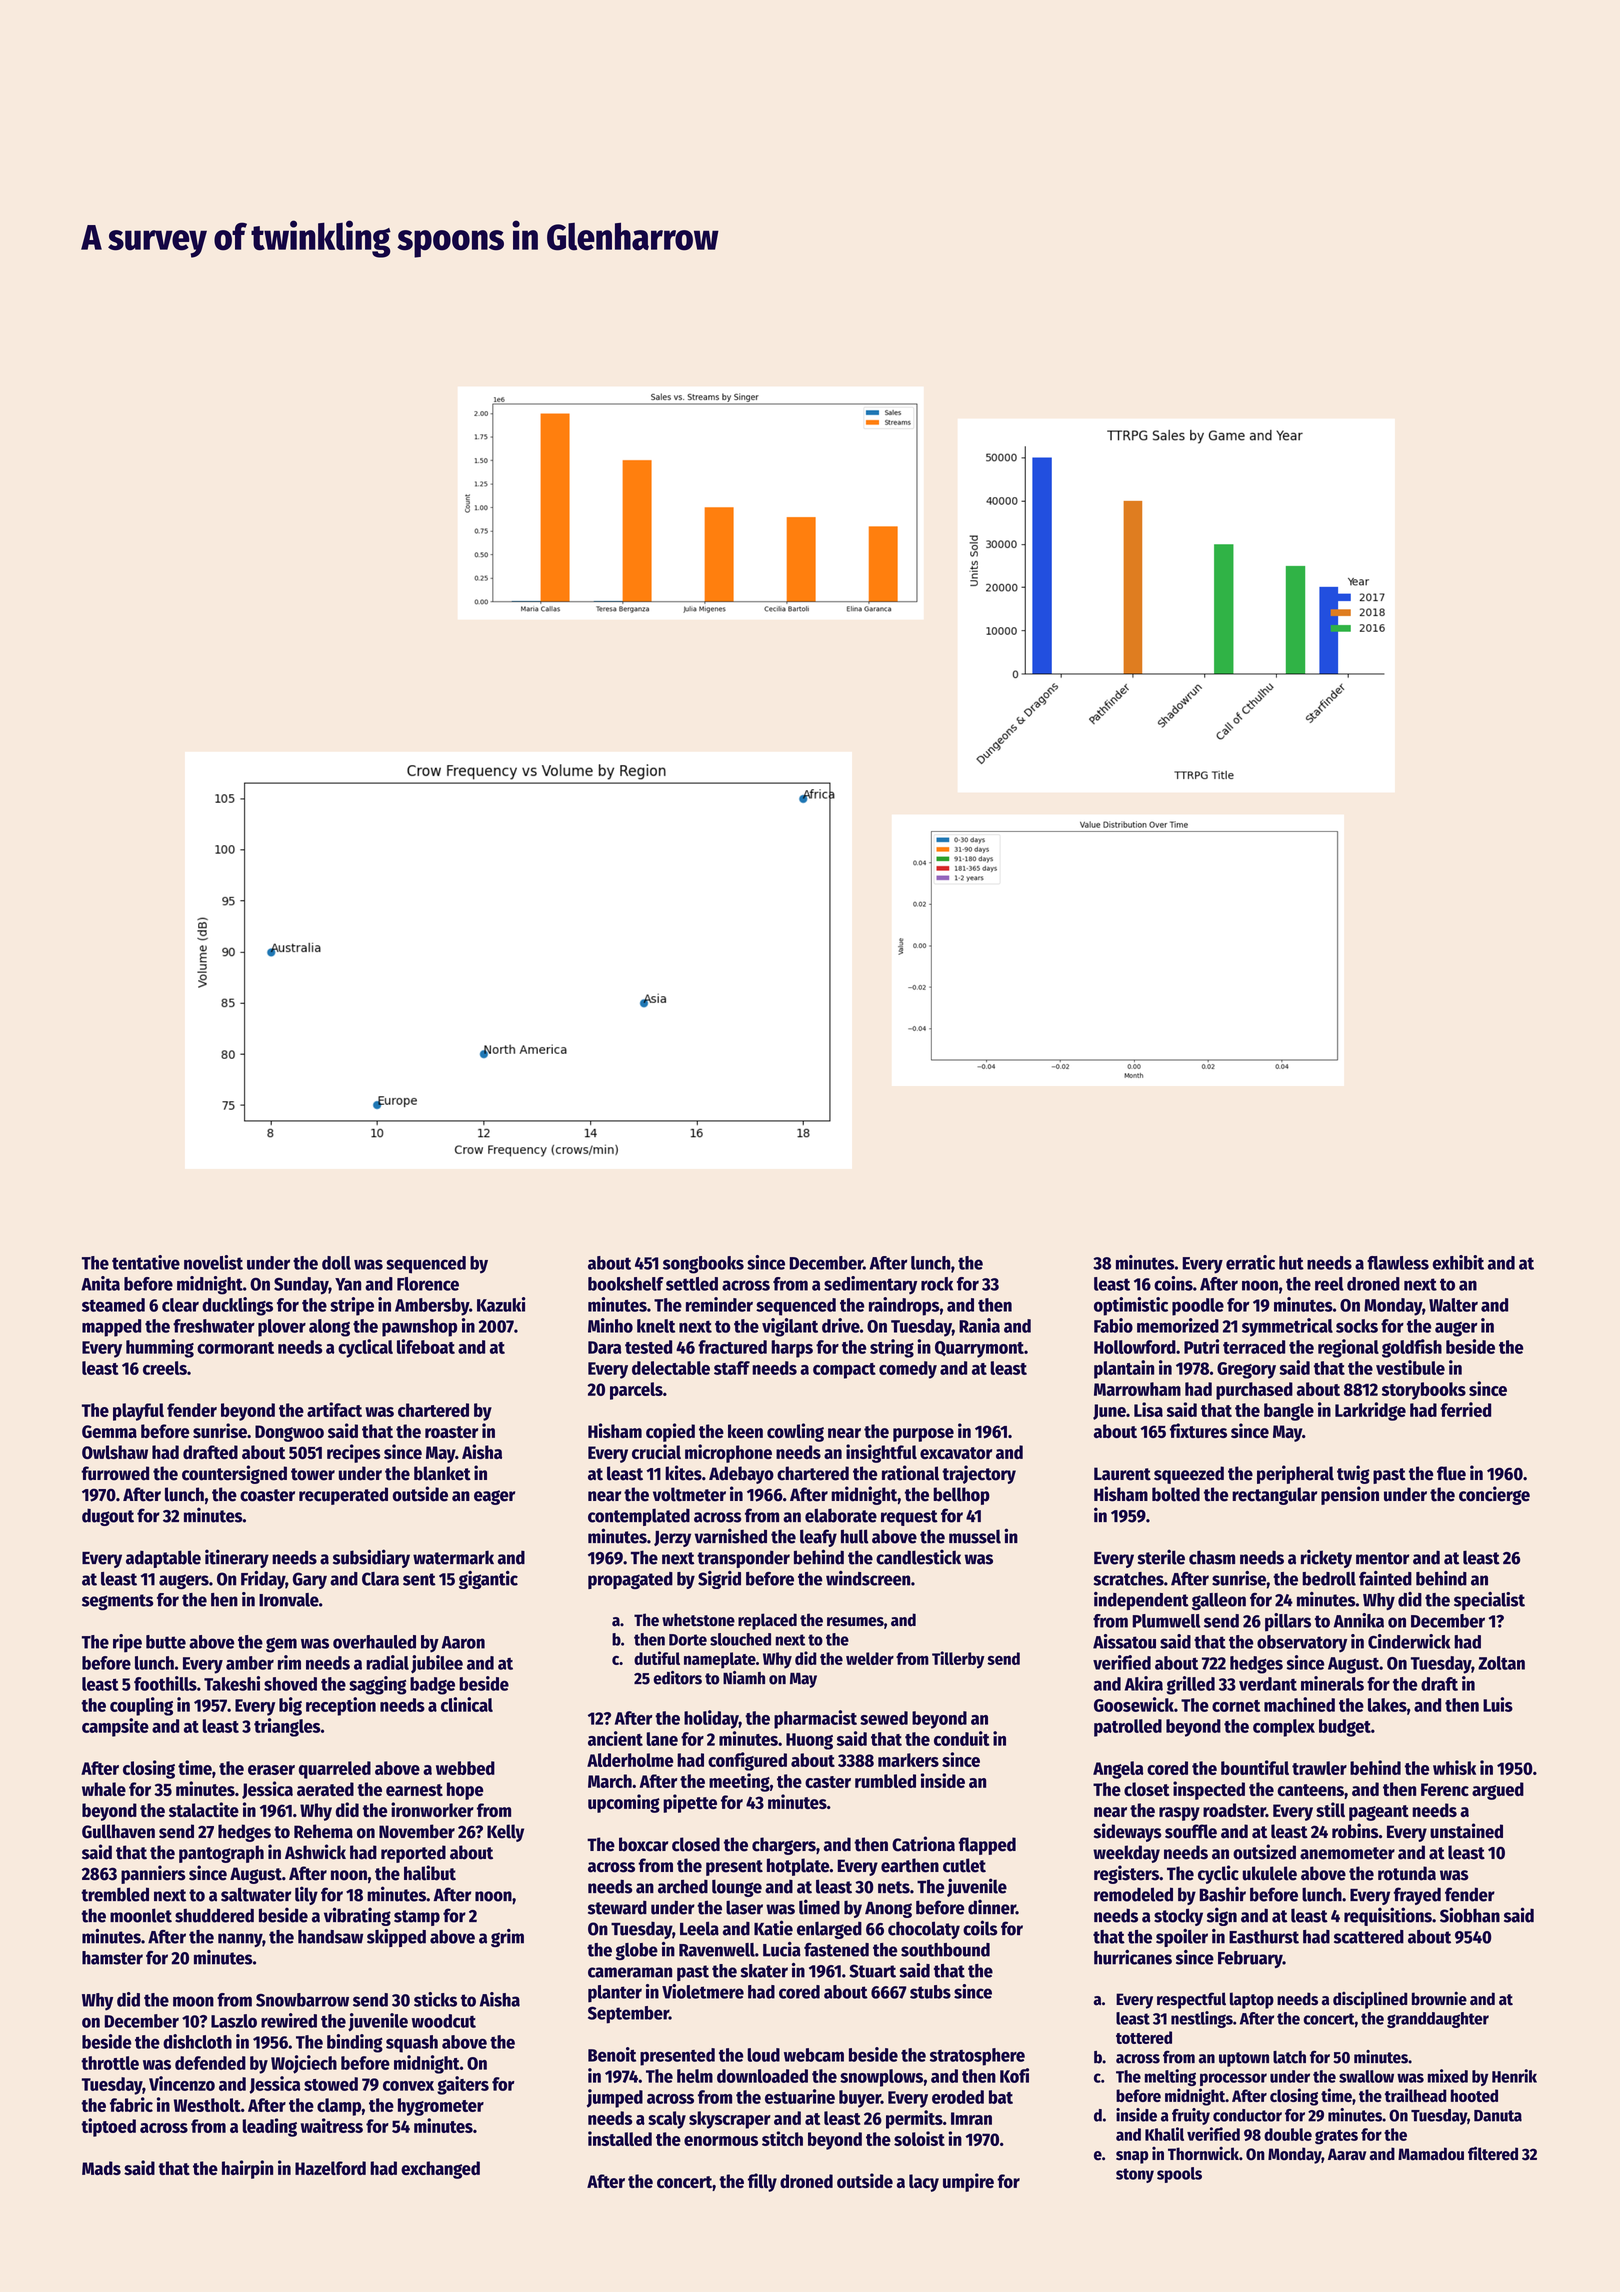 The height and width of the screenshot is (2292, 1620). Describe the element at coordinates (1118, 1770) in the screenshot. I see `Angela` at that location.
